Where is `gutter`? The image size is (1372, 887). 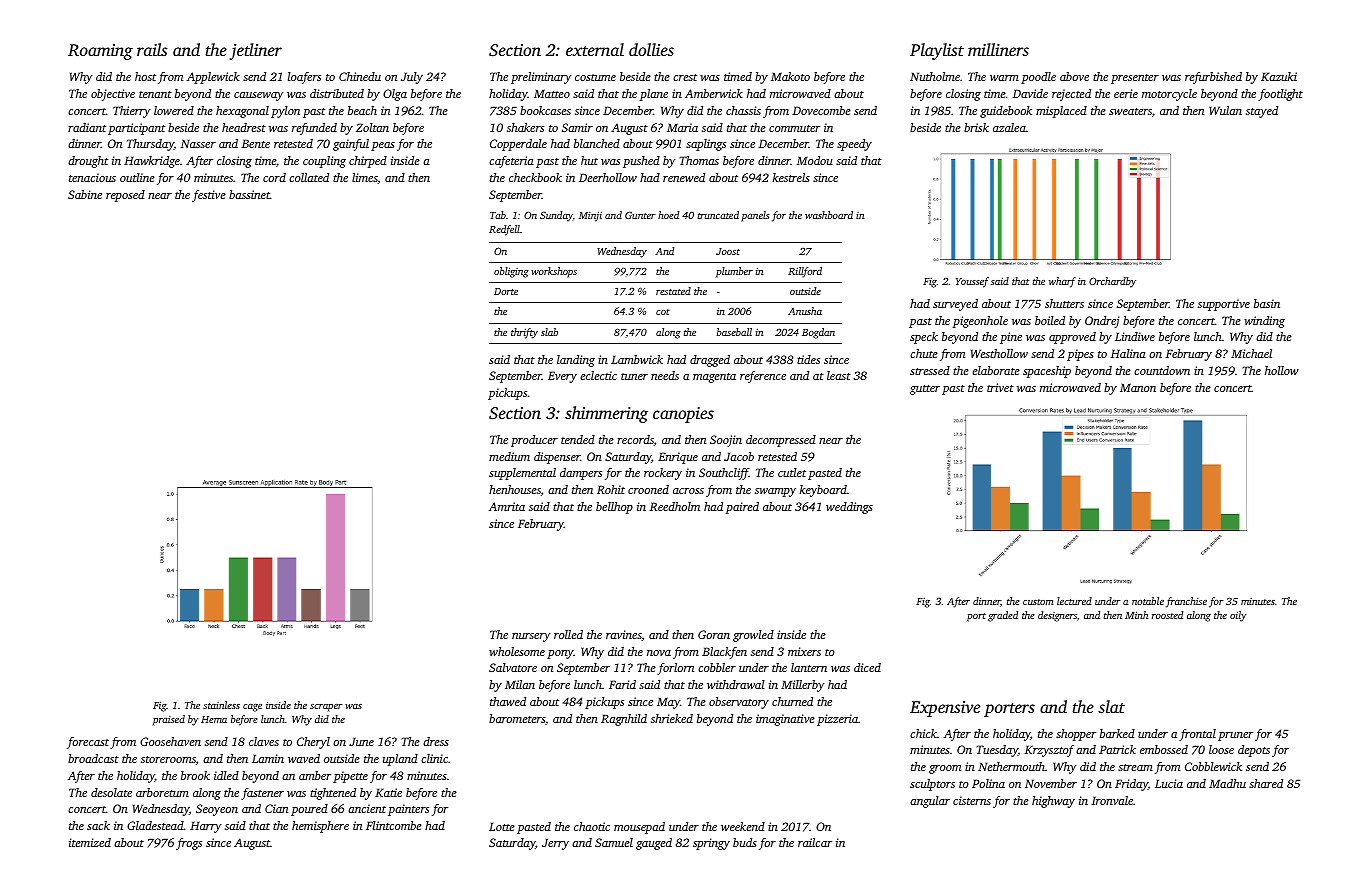
gutter is located at coordinates (925, 390).
